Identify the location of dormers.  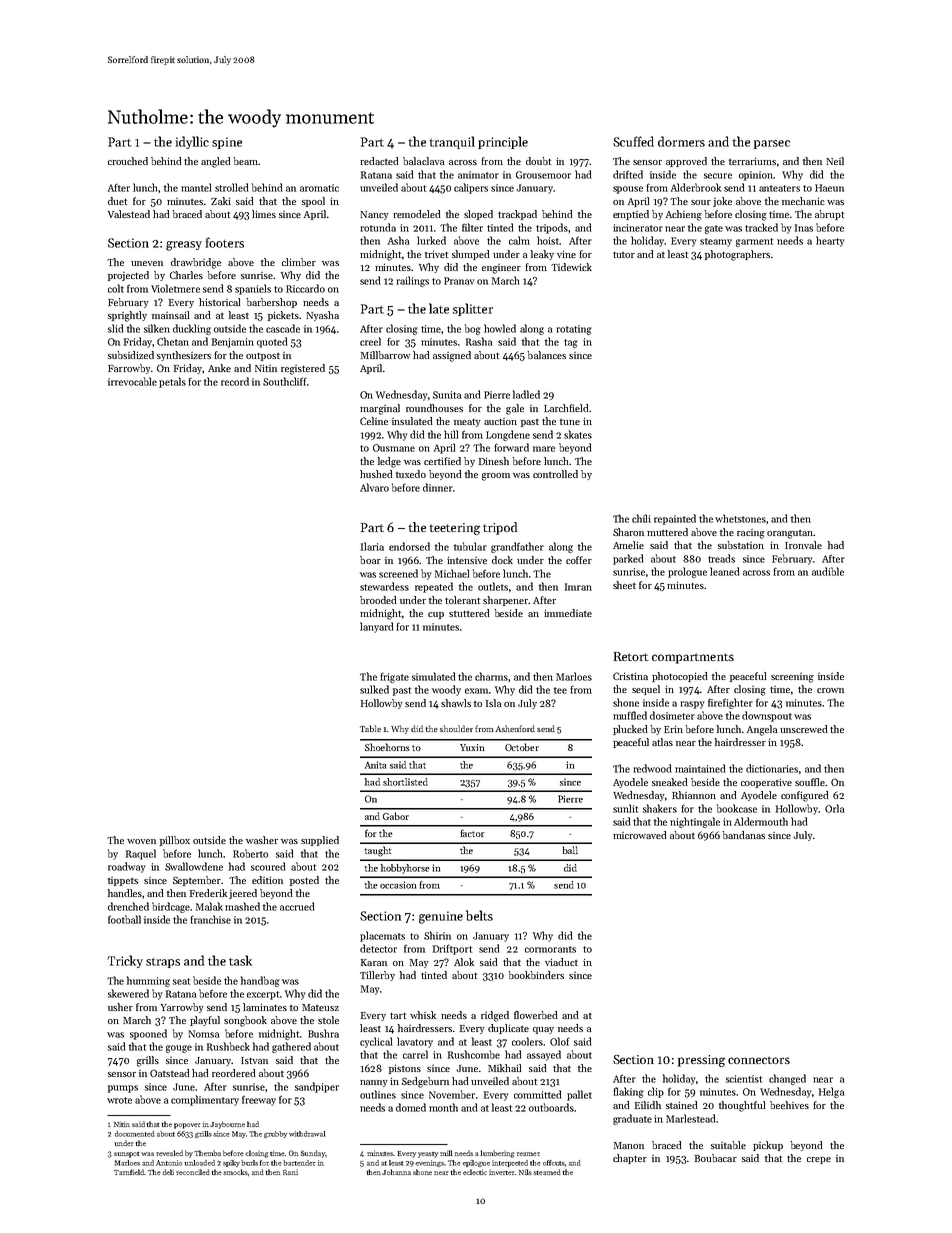
(681, 141).
